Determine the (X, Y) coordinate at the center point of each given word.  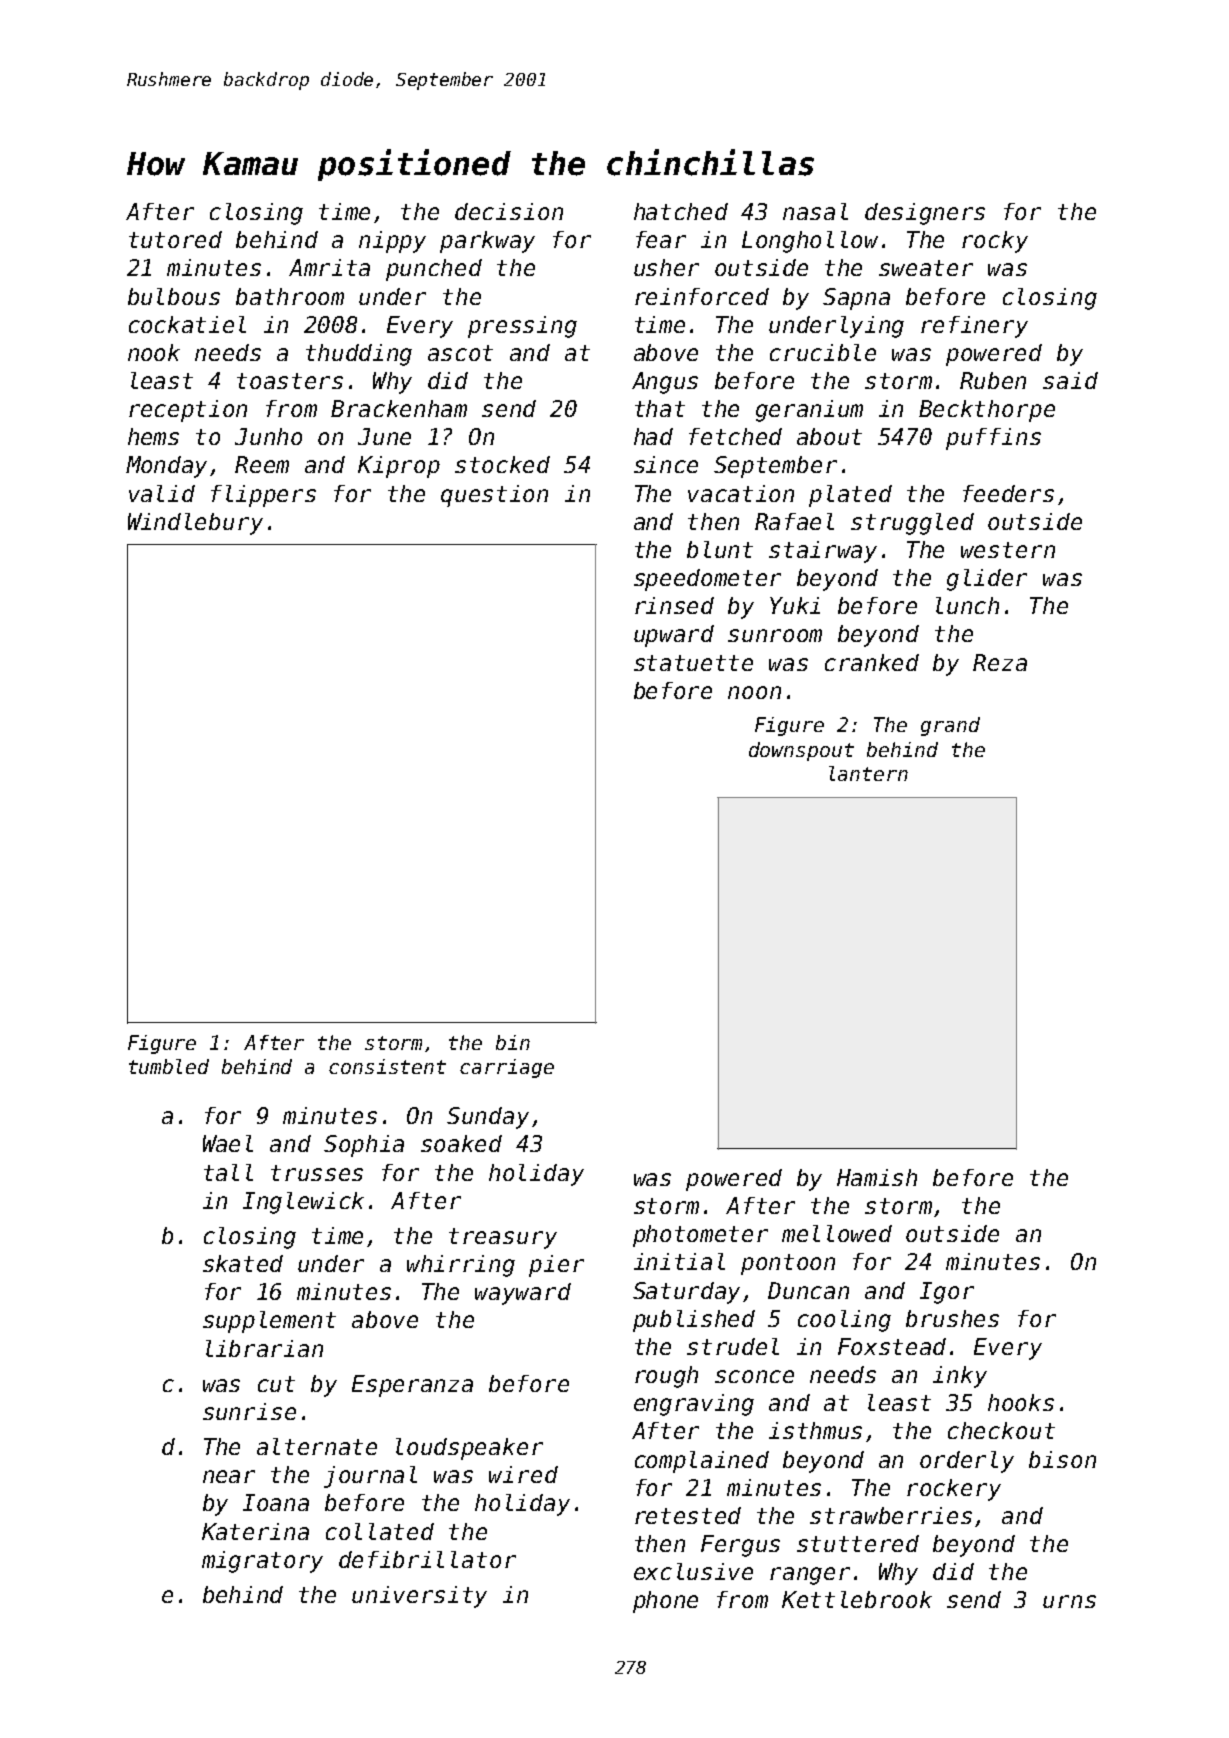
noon (754, 692)
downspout (801, 751)
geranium (809, 411)
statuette (693, 663)
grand (950, 726)
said (1070, 380)
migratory (262, 1562)
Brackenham (399, 408)
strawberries (891, 1515)
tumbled (169, 1066)
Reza (1000, 662)
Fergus (740, 1546)
